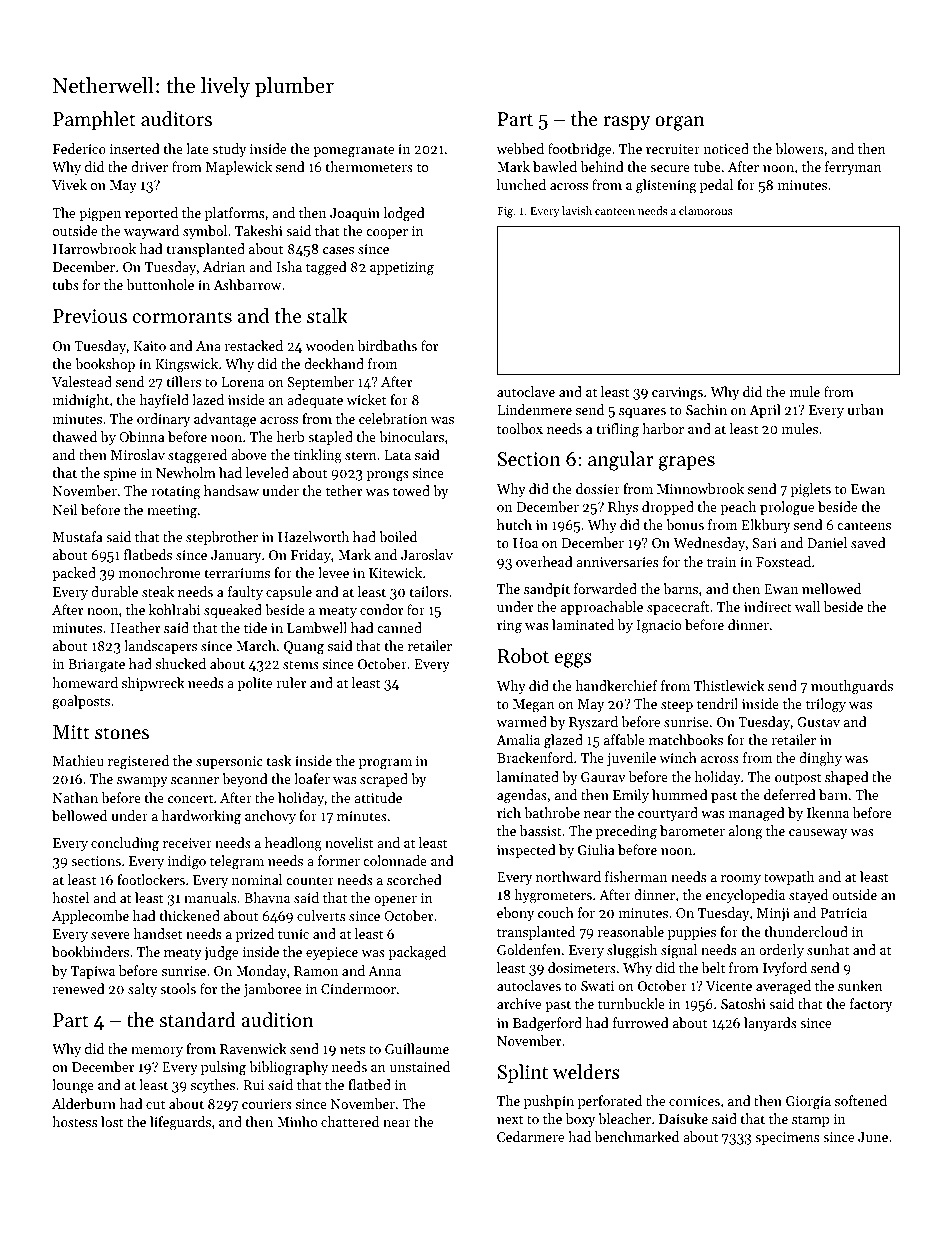  What do you see at coordinates (420, 1066) in the image?
I see `unstained` at bounding box center [420, 1066].
